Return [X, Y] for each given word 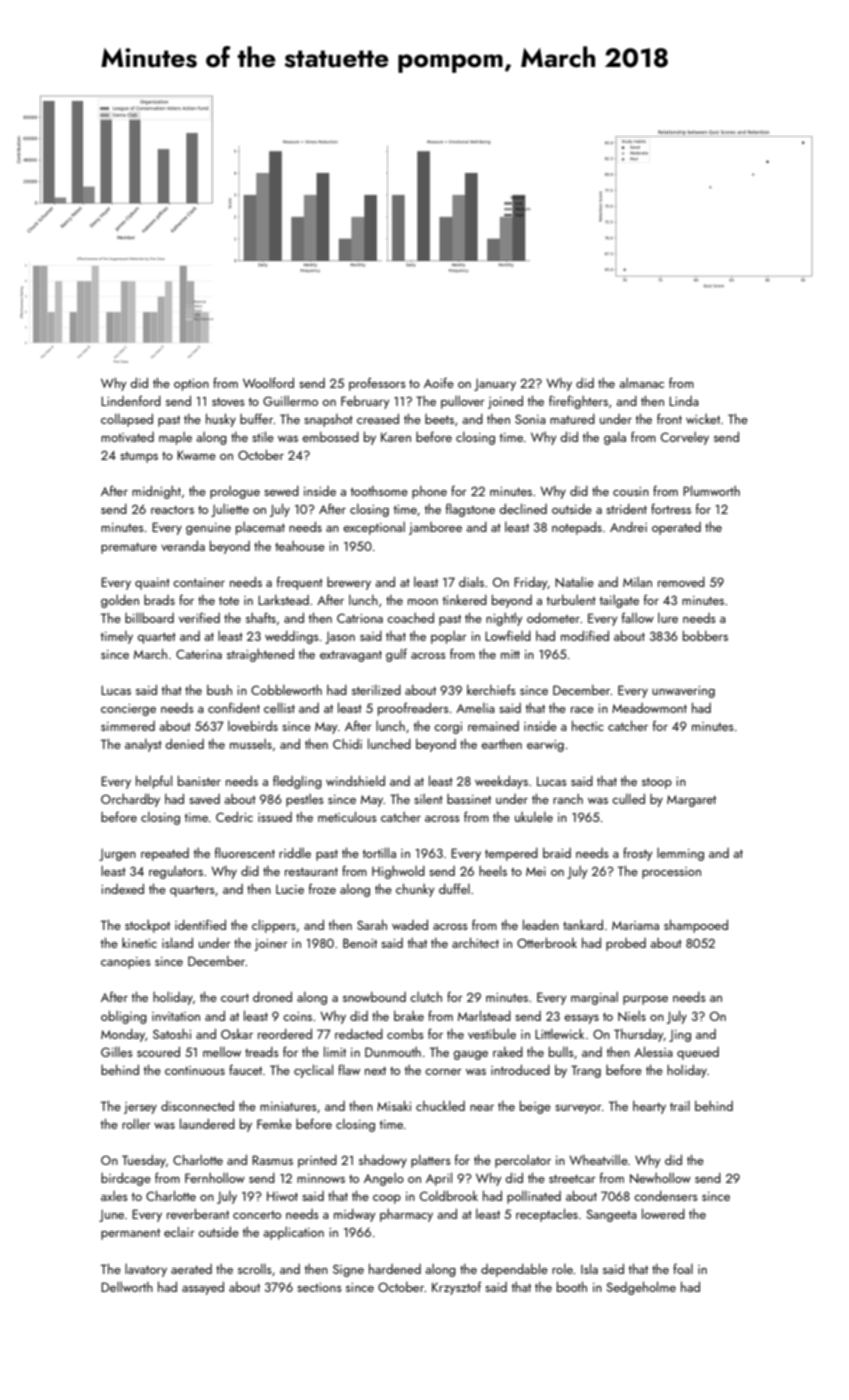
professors [377, 384]
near [482, 1108]
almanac [641, 383]
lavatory [146, 1270]
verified [199, 617]
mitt [510, 654]
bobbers [705, 636]
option [191, 385]
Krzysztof [456, 1288]
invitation [176, 1016]
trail [680, 1106]
